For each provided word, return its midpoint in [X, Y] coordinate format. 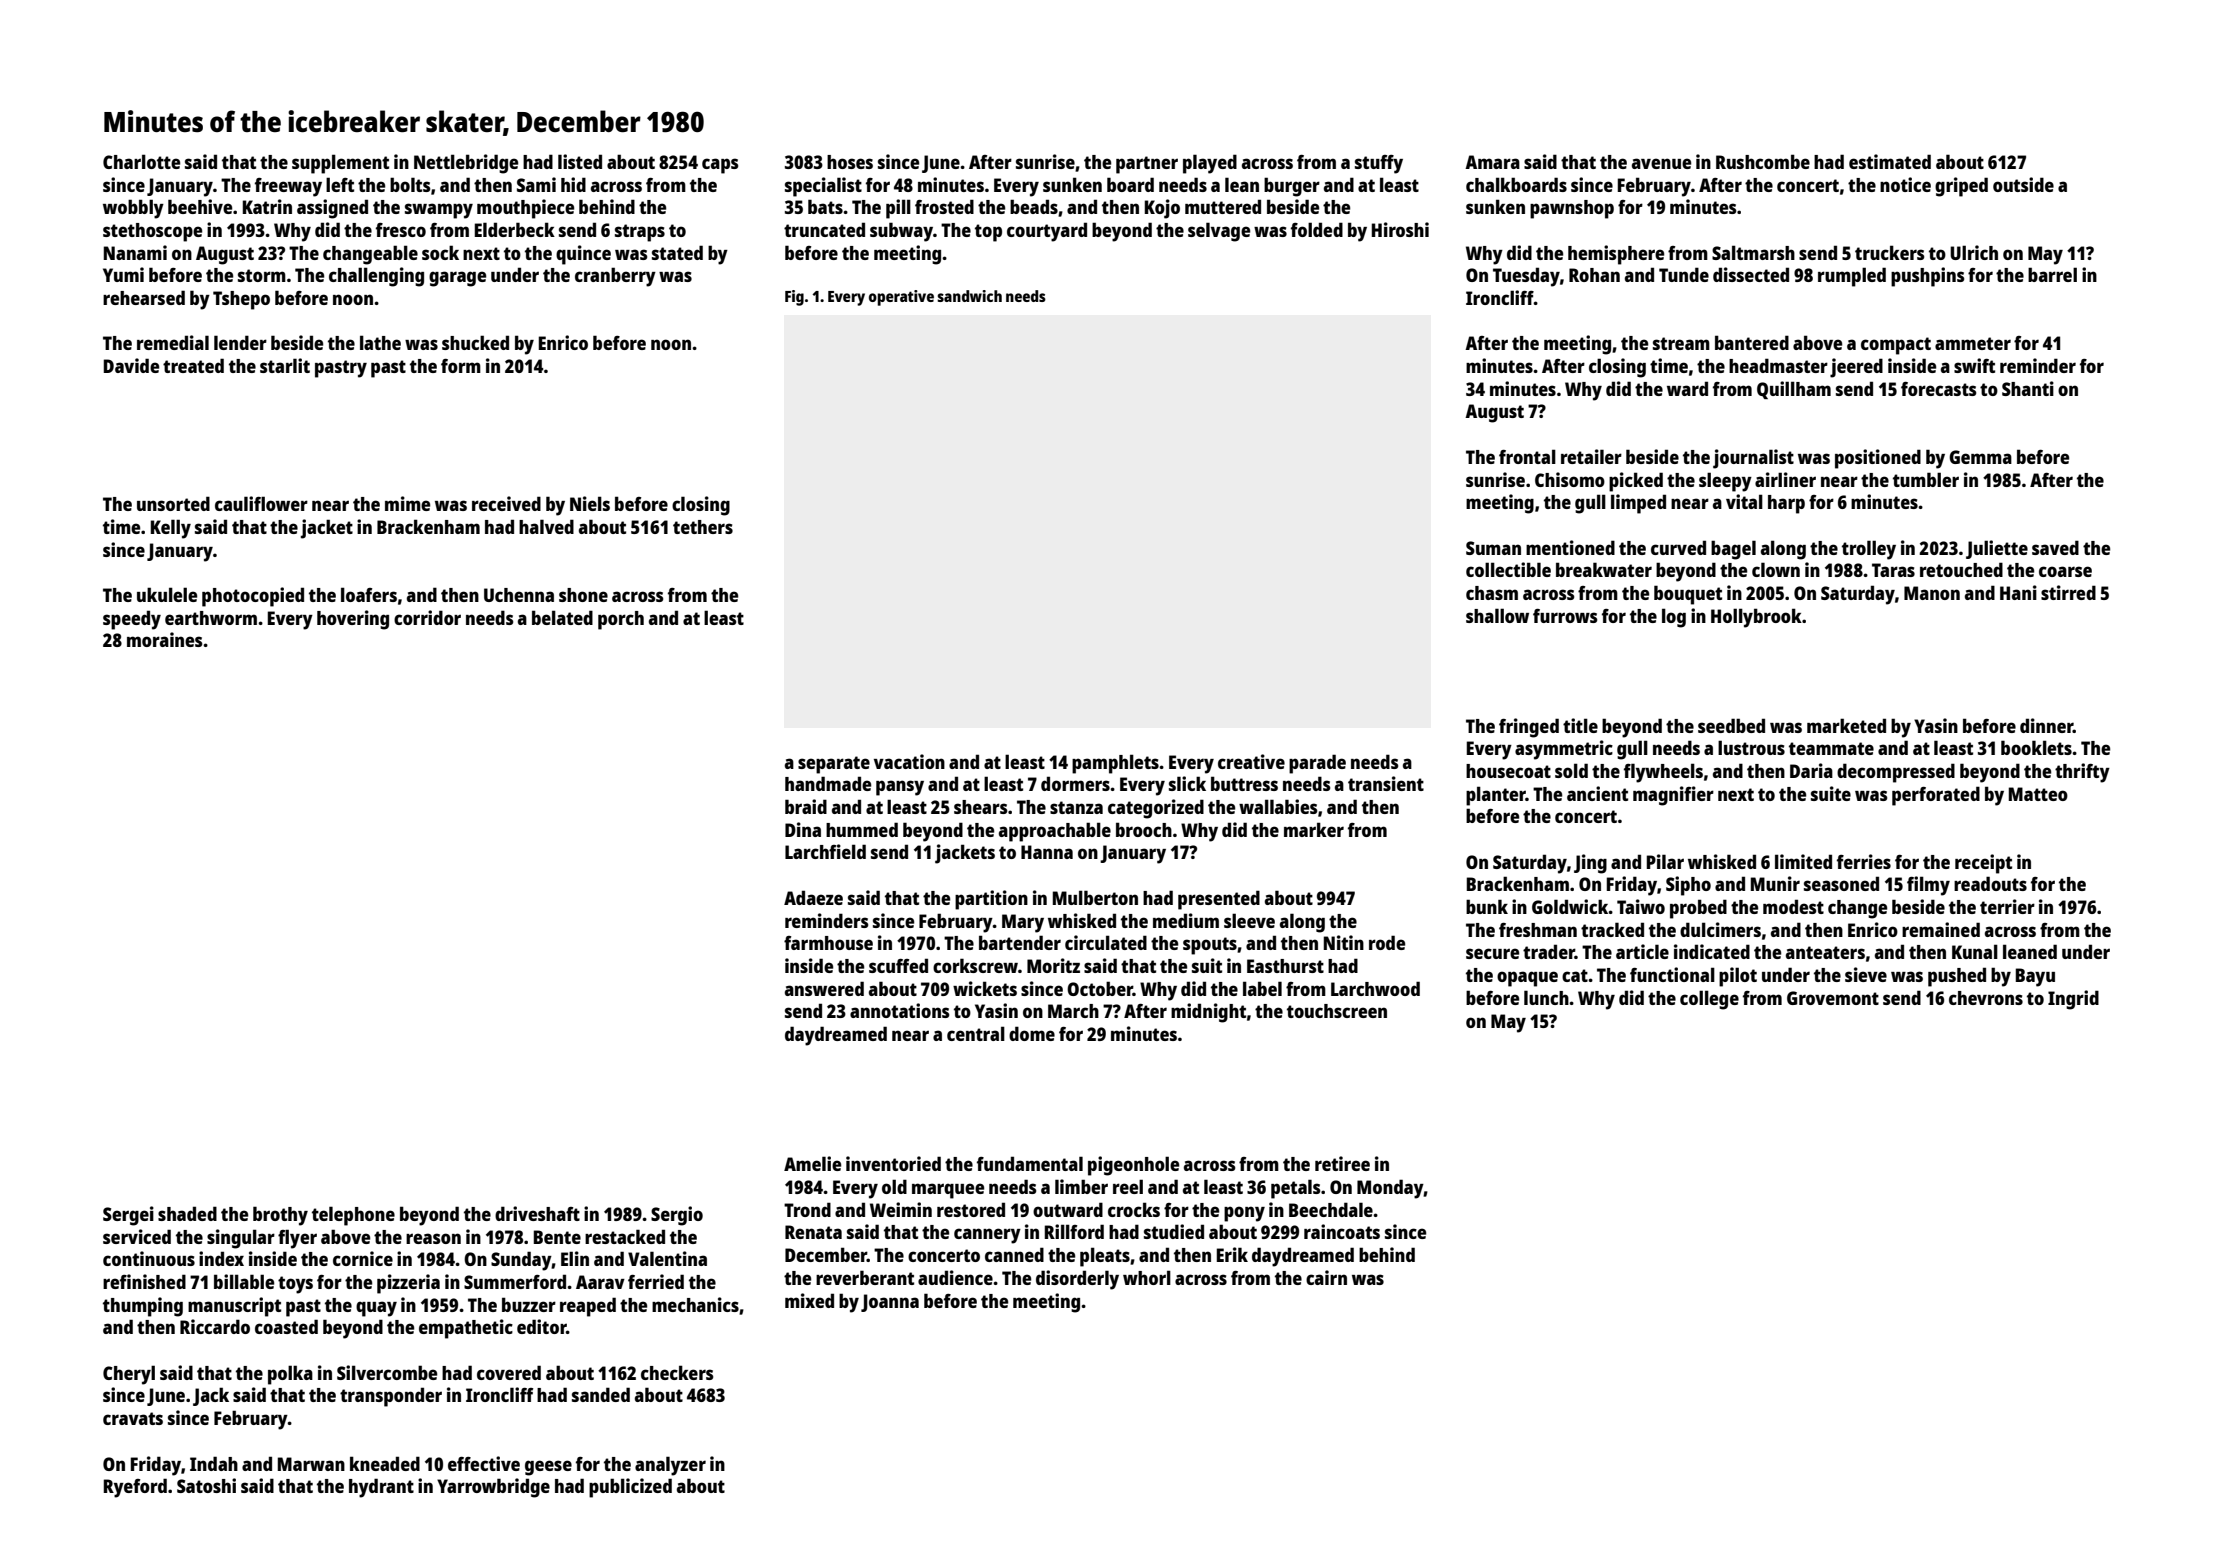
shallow [1497, 615]
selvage [1219, 232]
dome [1032, 1033]
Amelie [812, 1163]
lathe [380, 342]
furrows [1565, 616]
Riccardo [215, 1326]
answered [824, 988]
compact [1896, 346]
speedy [132, 620]
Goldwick [1570, 906]
